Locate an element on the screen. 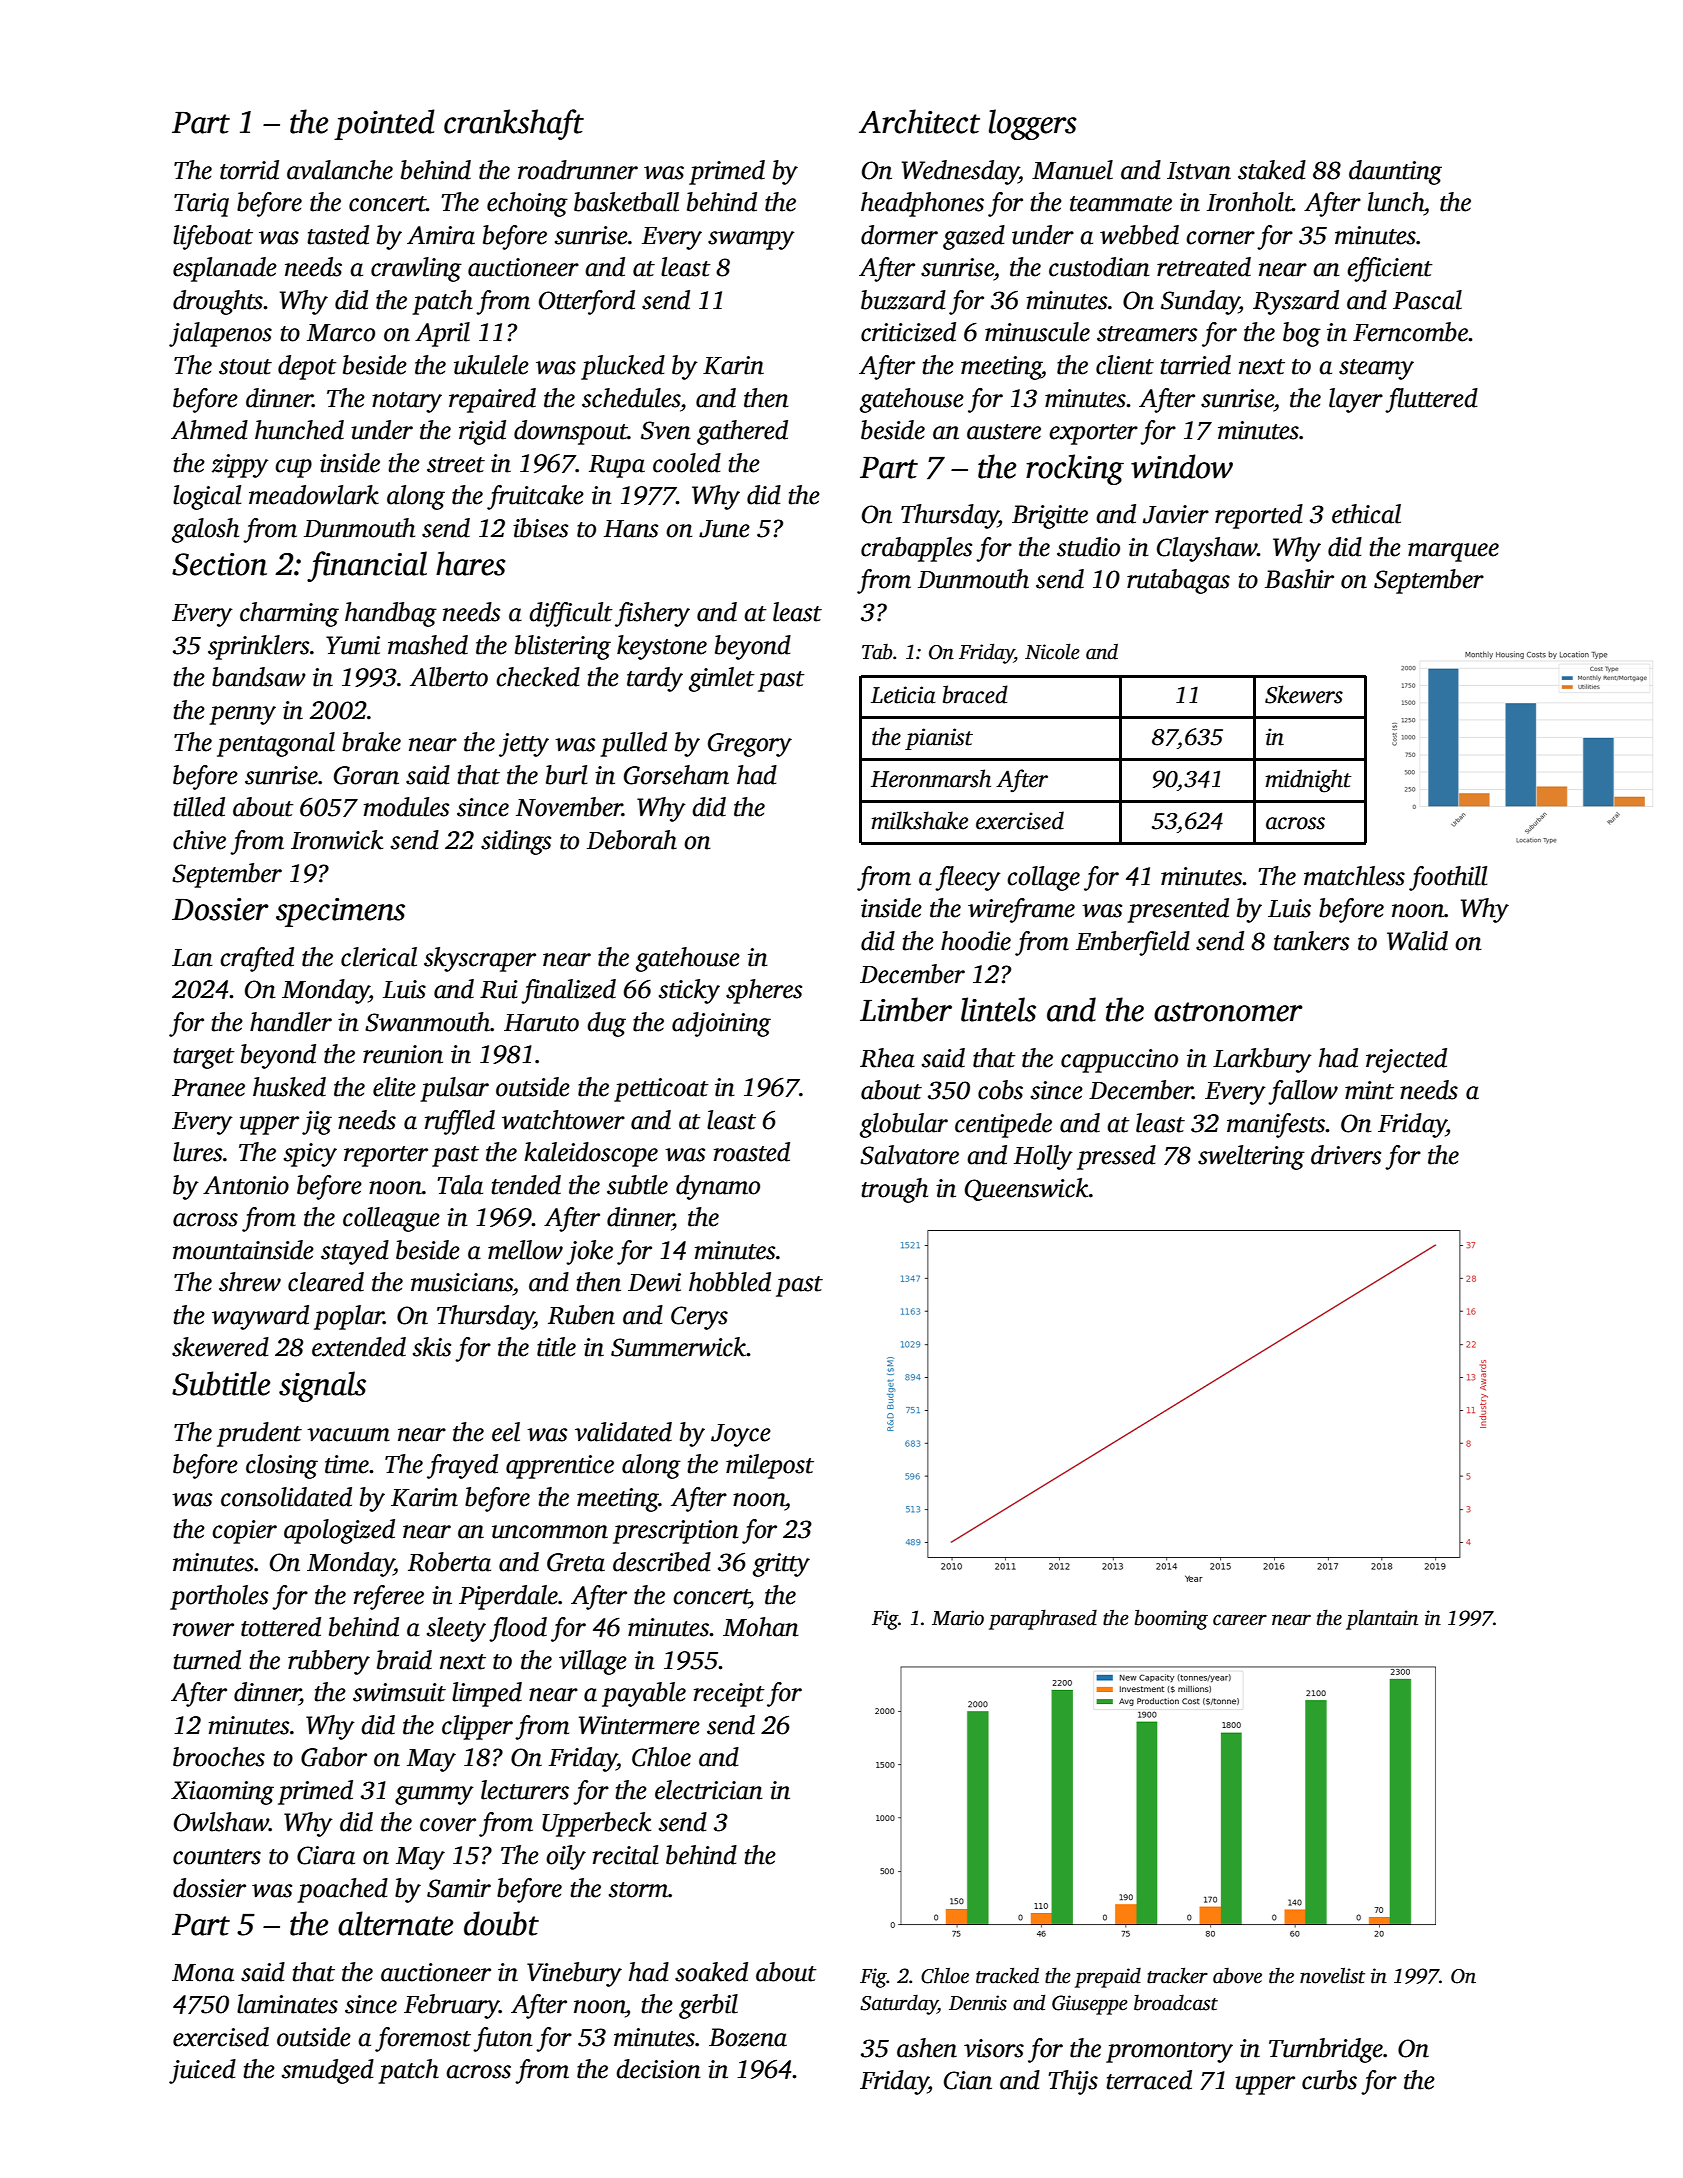 This screenshot has width=1683, height=2178. dormer is located at coordinates (899, 235).
